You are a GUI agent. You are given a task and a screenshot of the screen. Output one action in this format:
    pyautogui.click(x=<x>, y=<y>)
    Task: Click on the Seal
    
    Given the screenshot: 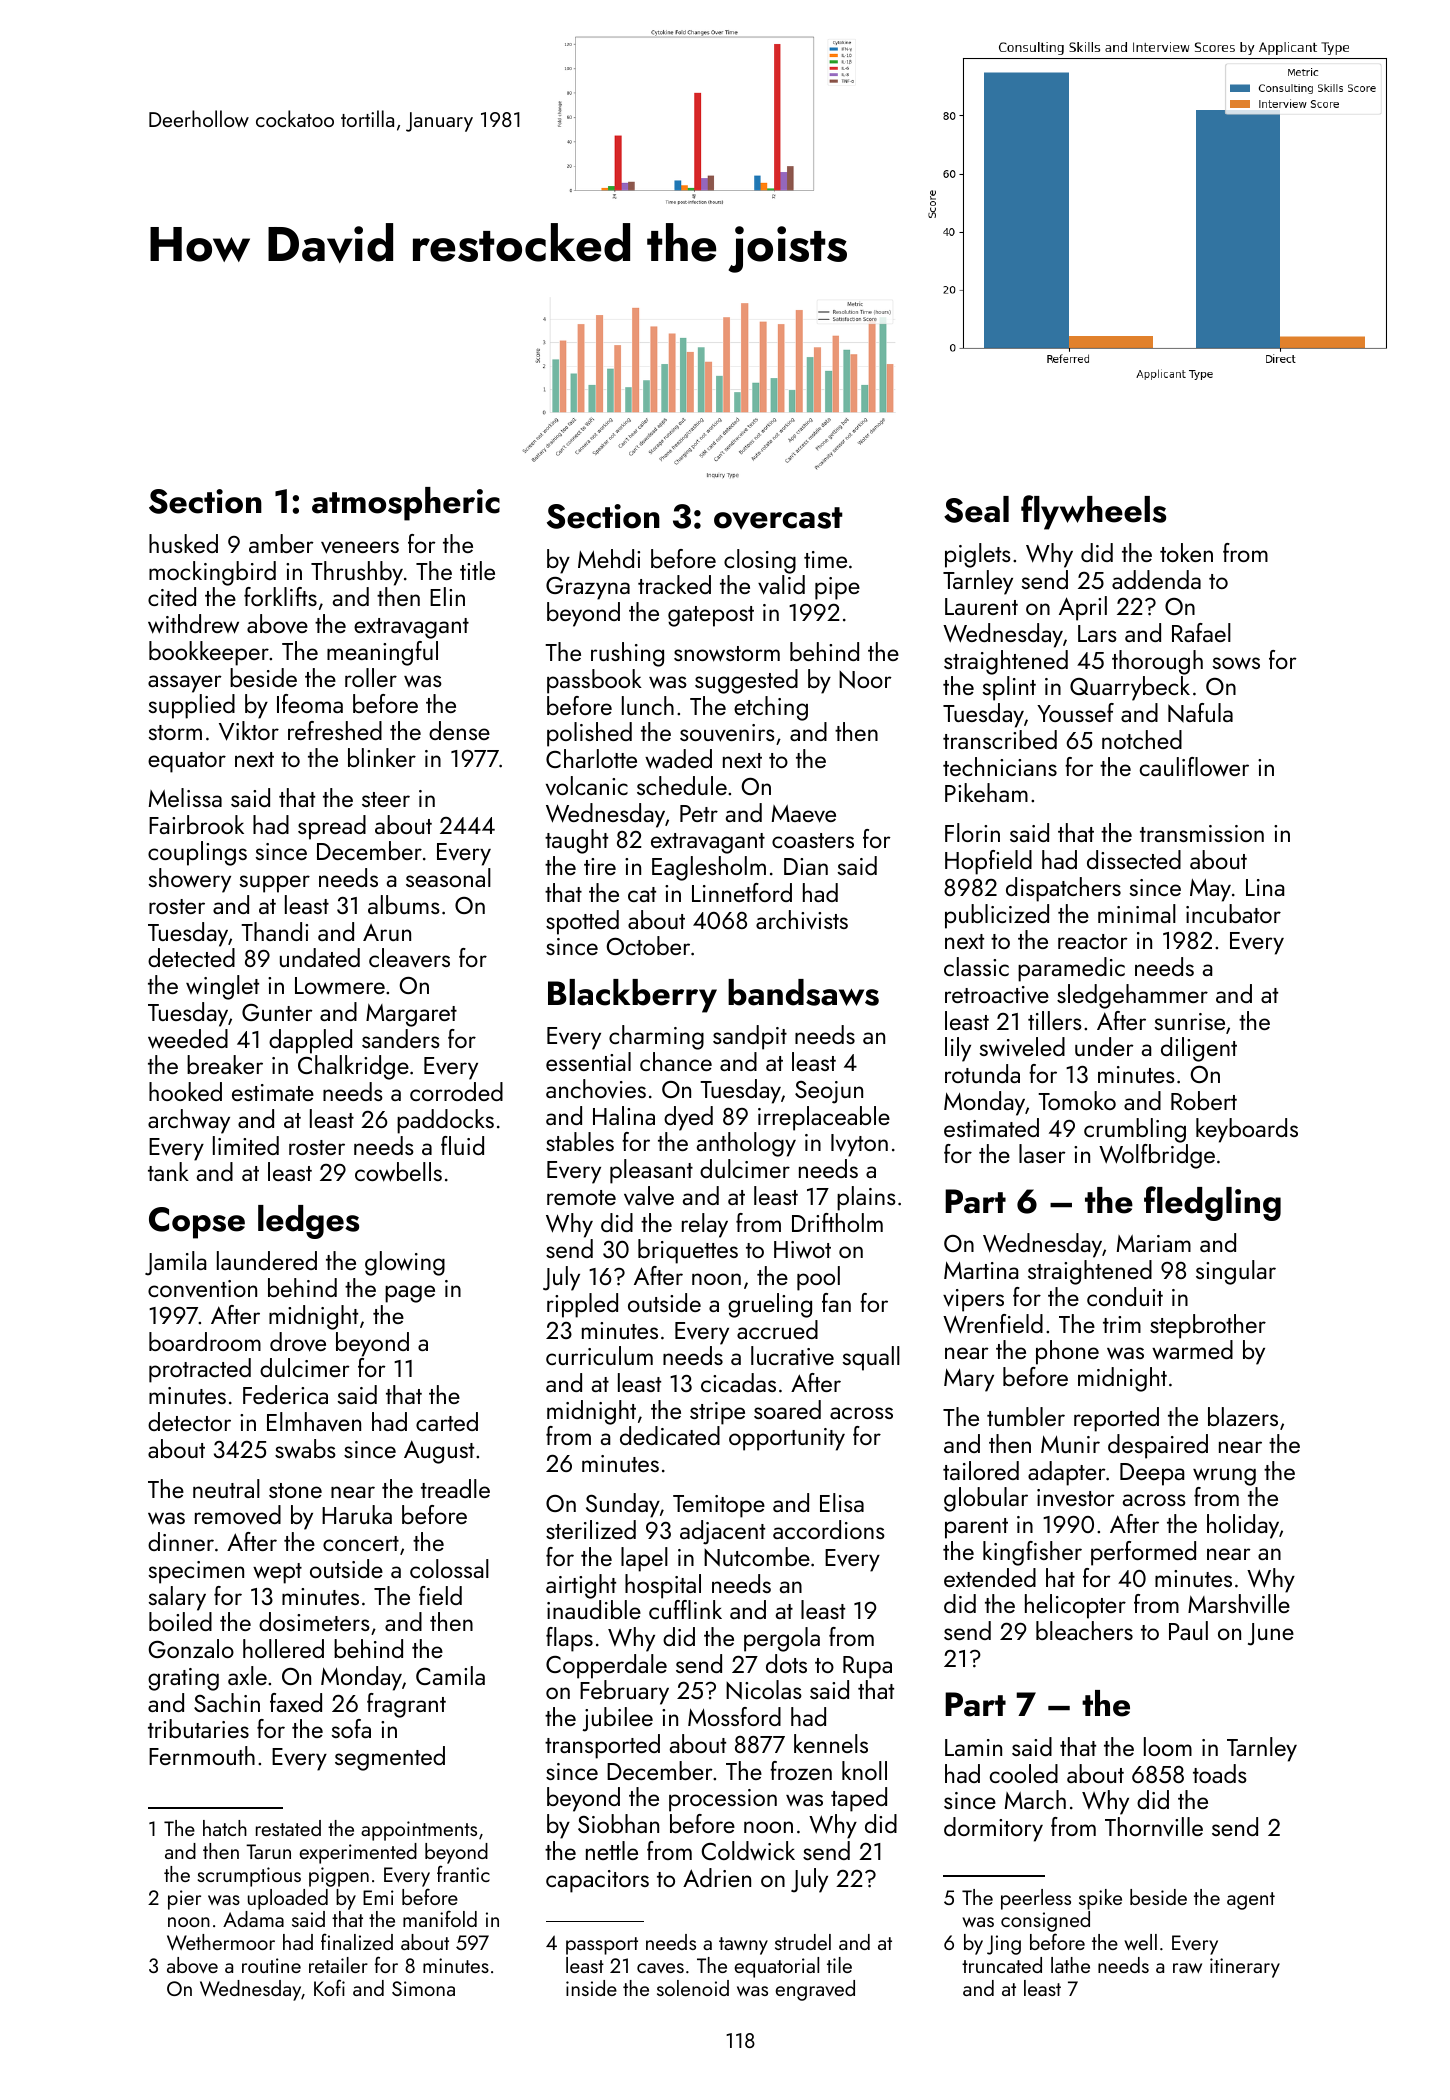 What is the action you would take?
    pyautogui.click(x=976, y=509)
